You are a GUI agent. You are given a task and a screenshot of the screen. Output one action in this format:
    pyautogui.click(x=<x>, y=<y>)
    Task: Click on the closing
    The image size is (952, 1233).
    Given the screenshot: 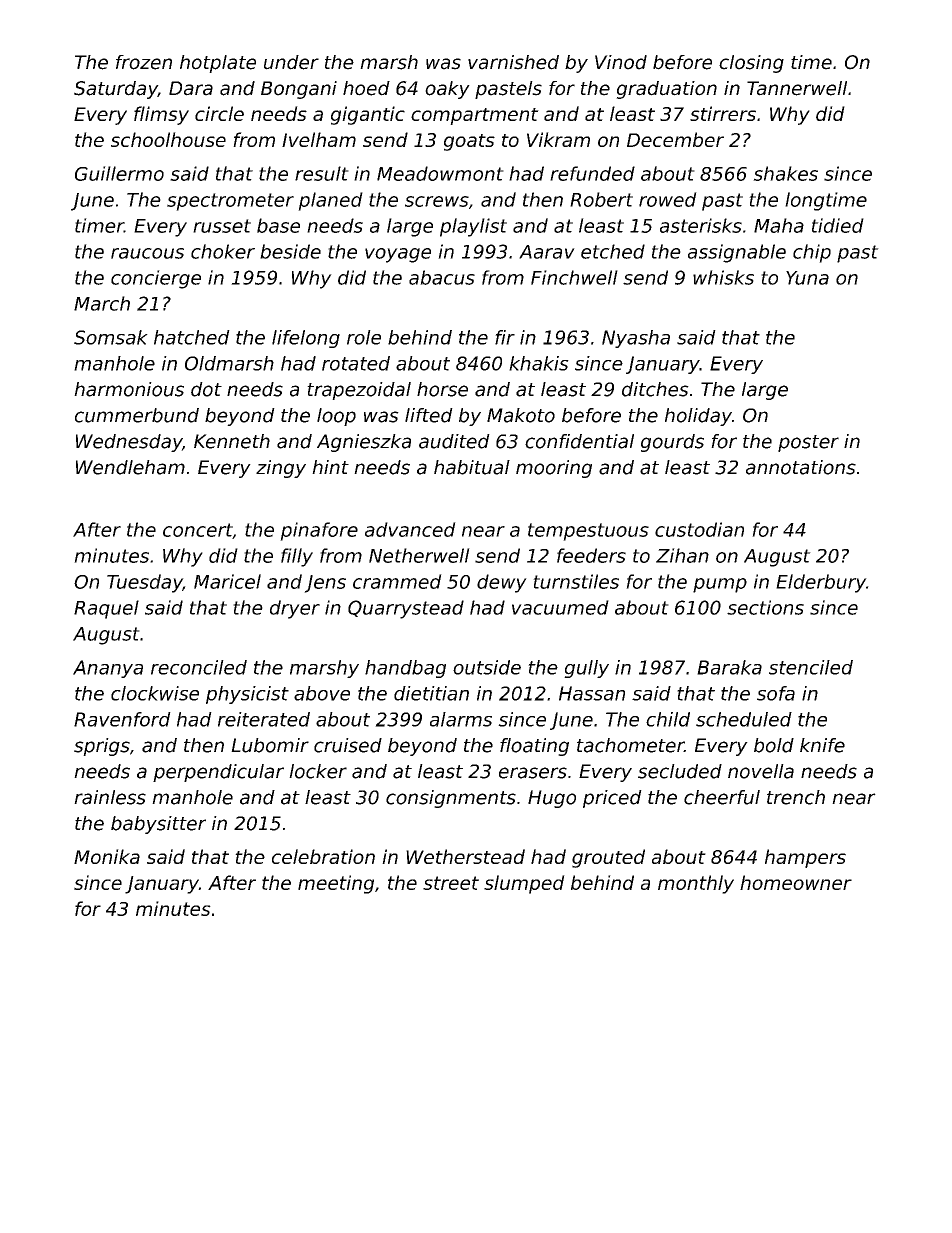 What is the action you would take?
    pyautogui.click(x=751, y=64)
